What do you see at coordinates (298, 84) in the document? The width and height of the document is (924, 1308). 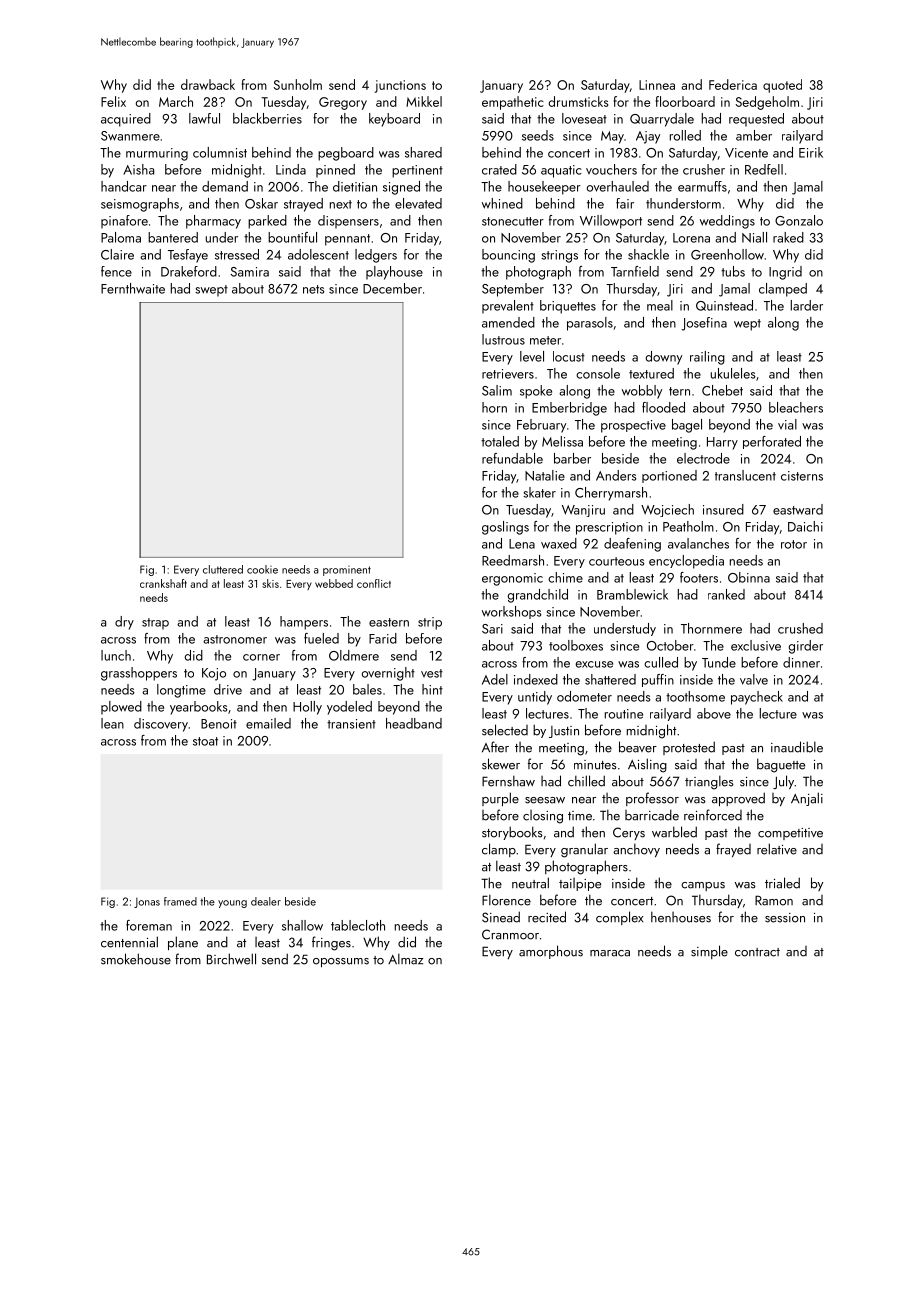 I see `Sunholm` at bounding box center [298, 84].
